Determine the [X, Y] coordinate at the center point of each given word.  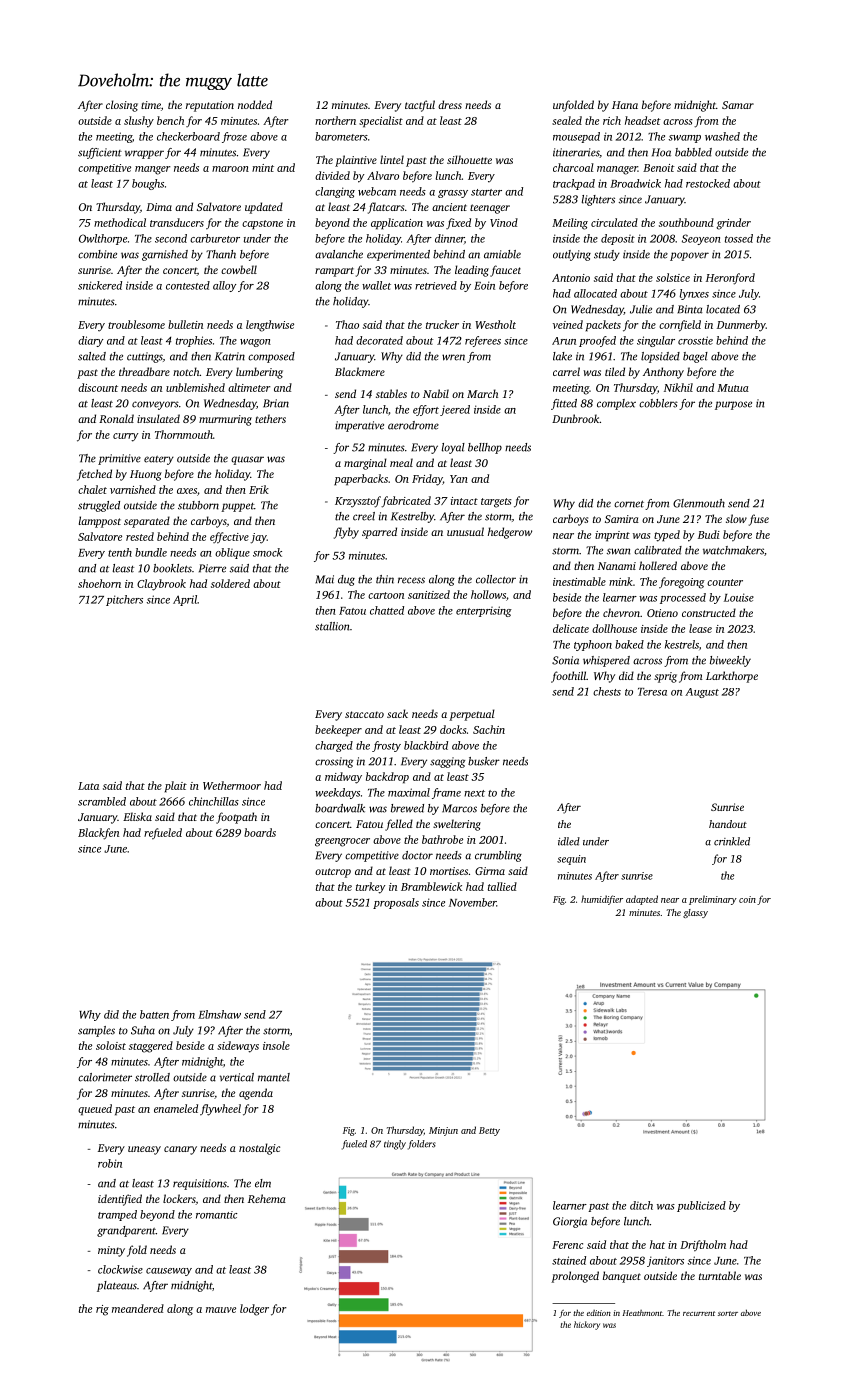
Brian [276, 403]
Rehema [267, 1198]
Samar [738, 105]
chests [607, 691]
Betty [489, 1131]
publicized [701, 1206]
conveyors [155, 405]
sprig [665, 677]
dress [450, 104]
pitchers [124, 600]
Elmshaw [219, 1014]
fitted [564, 404]
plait [176, 787]
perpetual [472, 715]
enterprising [484, 611]
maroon [230, 169]
